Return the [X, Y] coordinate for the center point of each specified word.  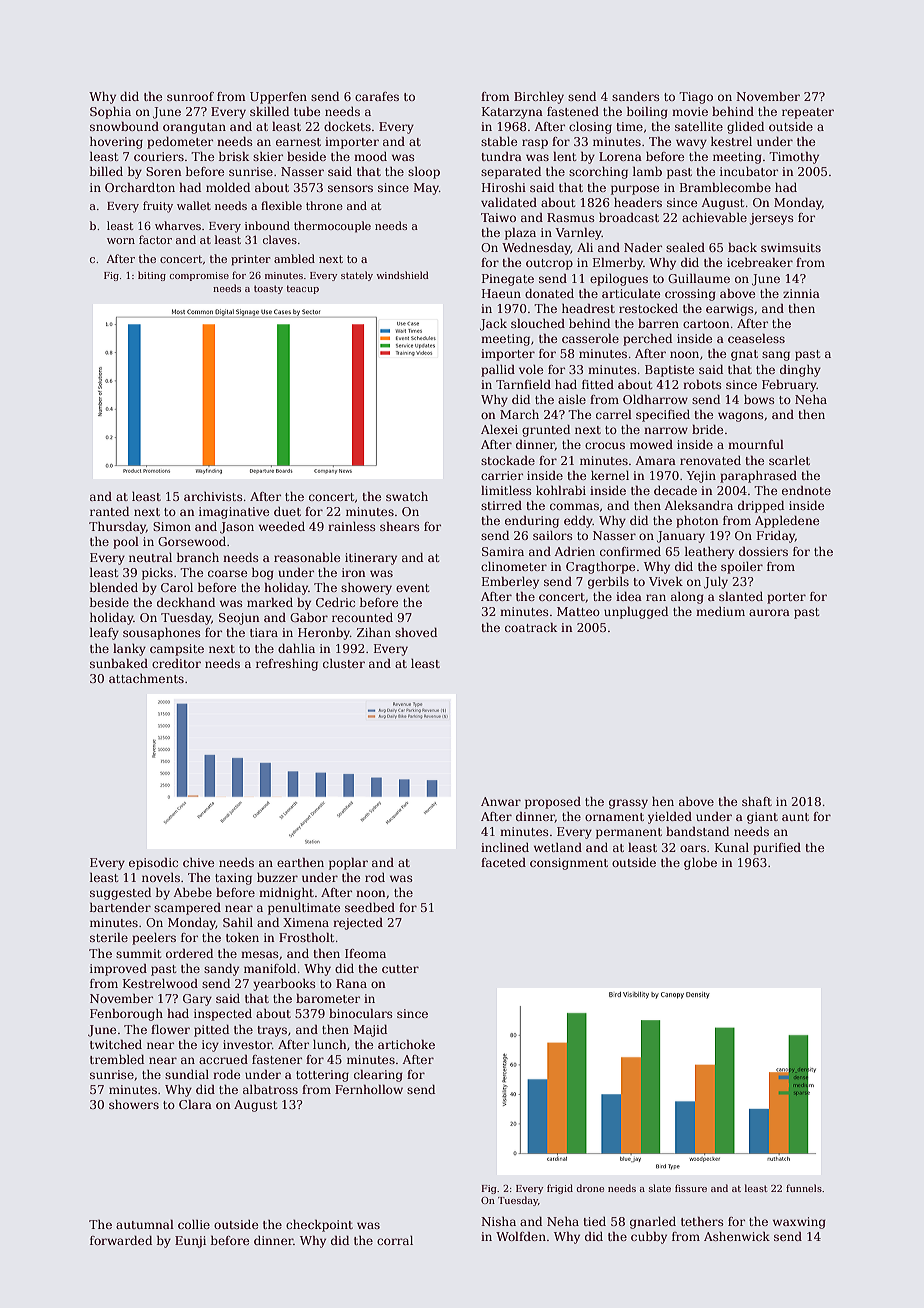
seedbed [370, 907]
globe [700, 864]
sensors [350, 188]
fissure [691, 1188]
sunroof [190, 96]
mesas [260, 954]
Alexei [499, 429]
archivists [213, 496]
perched [647, 339]
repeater [808, 113]
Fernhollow [369, 1089]
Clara [195, 1104]
